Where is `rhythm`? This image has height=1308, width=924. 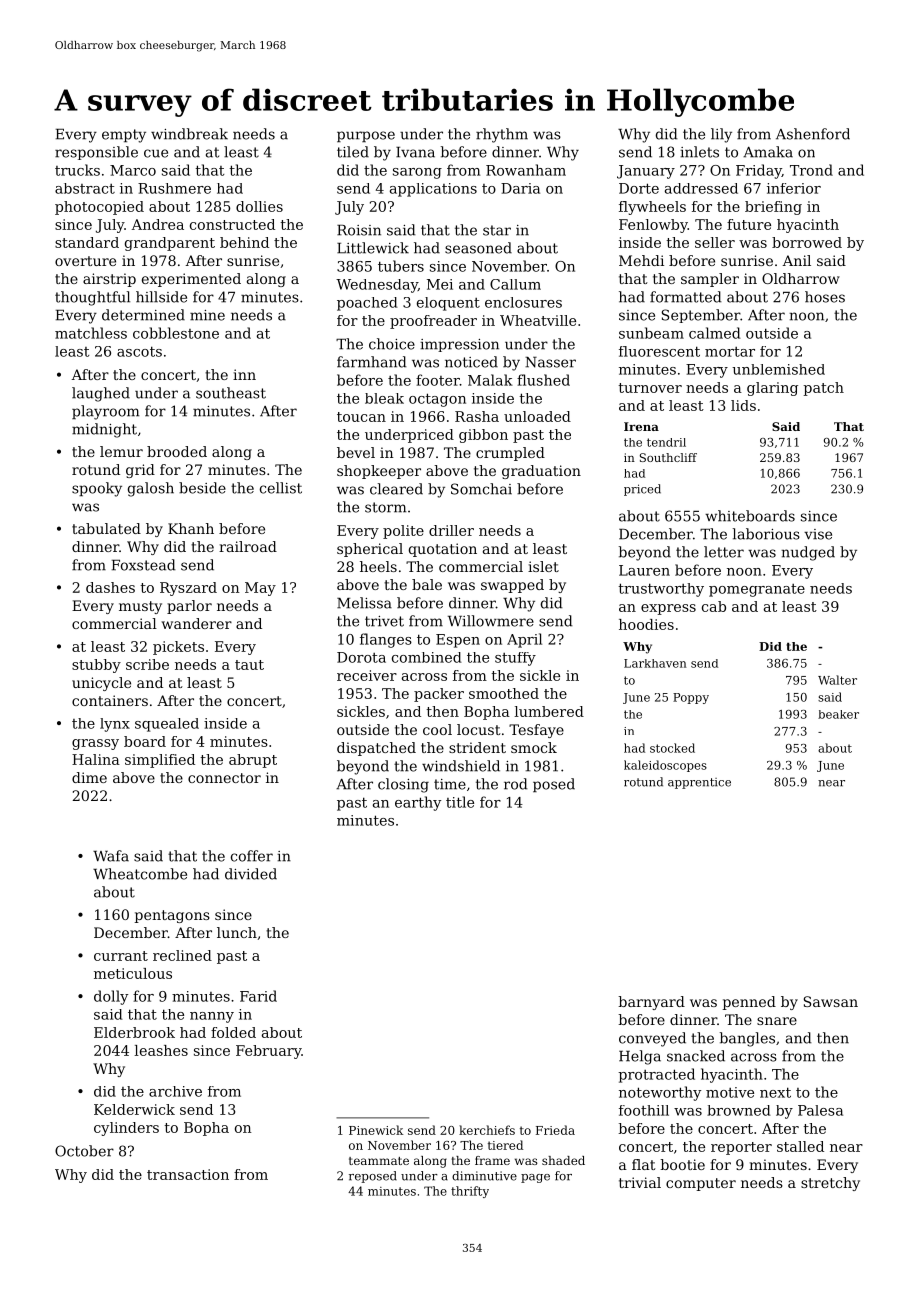 rhythm is located at coordinates (502, 135).
